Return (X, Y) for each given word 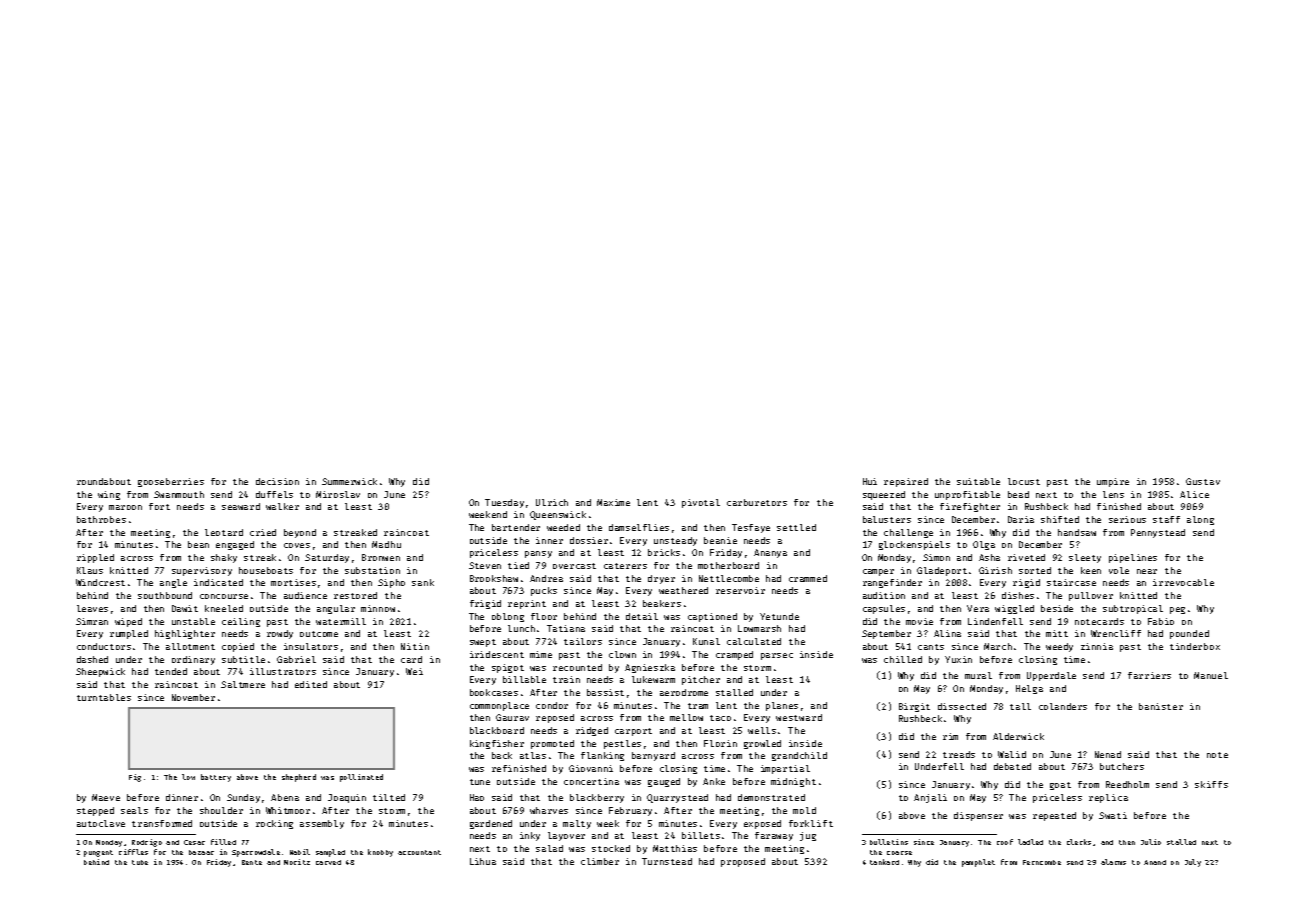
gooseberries (171, 482)
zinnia (1097, 646)
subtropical (1133, 609)
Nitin (415, 646)
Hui (870, 481)
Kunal (706, 641)
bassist (605, 692)
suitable (978, 481)
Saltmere (243, 684)
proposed (743, 862)
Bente (252, 862)
